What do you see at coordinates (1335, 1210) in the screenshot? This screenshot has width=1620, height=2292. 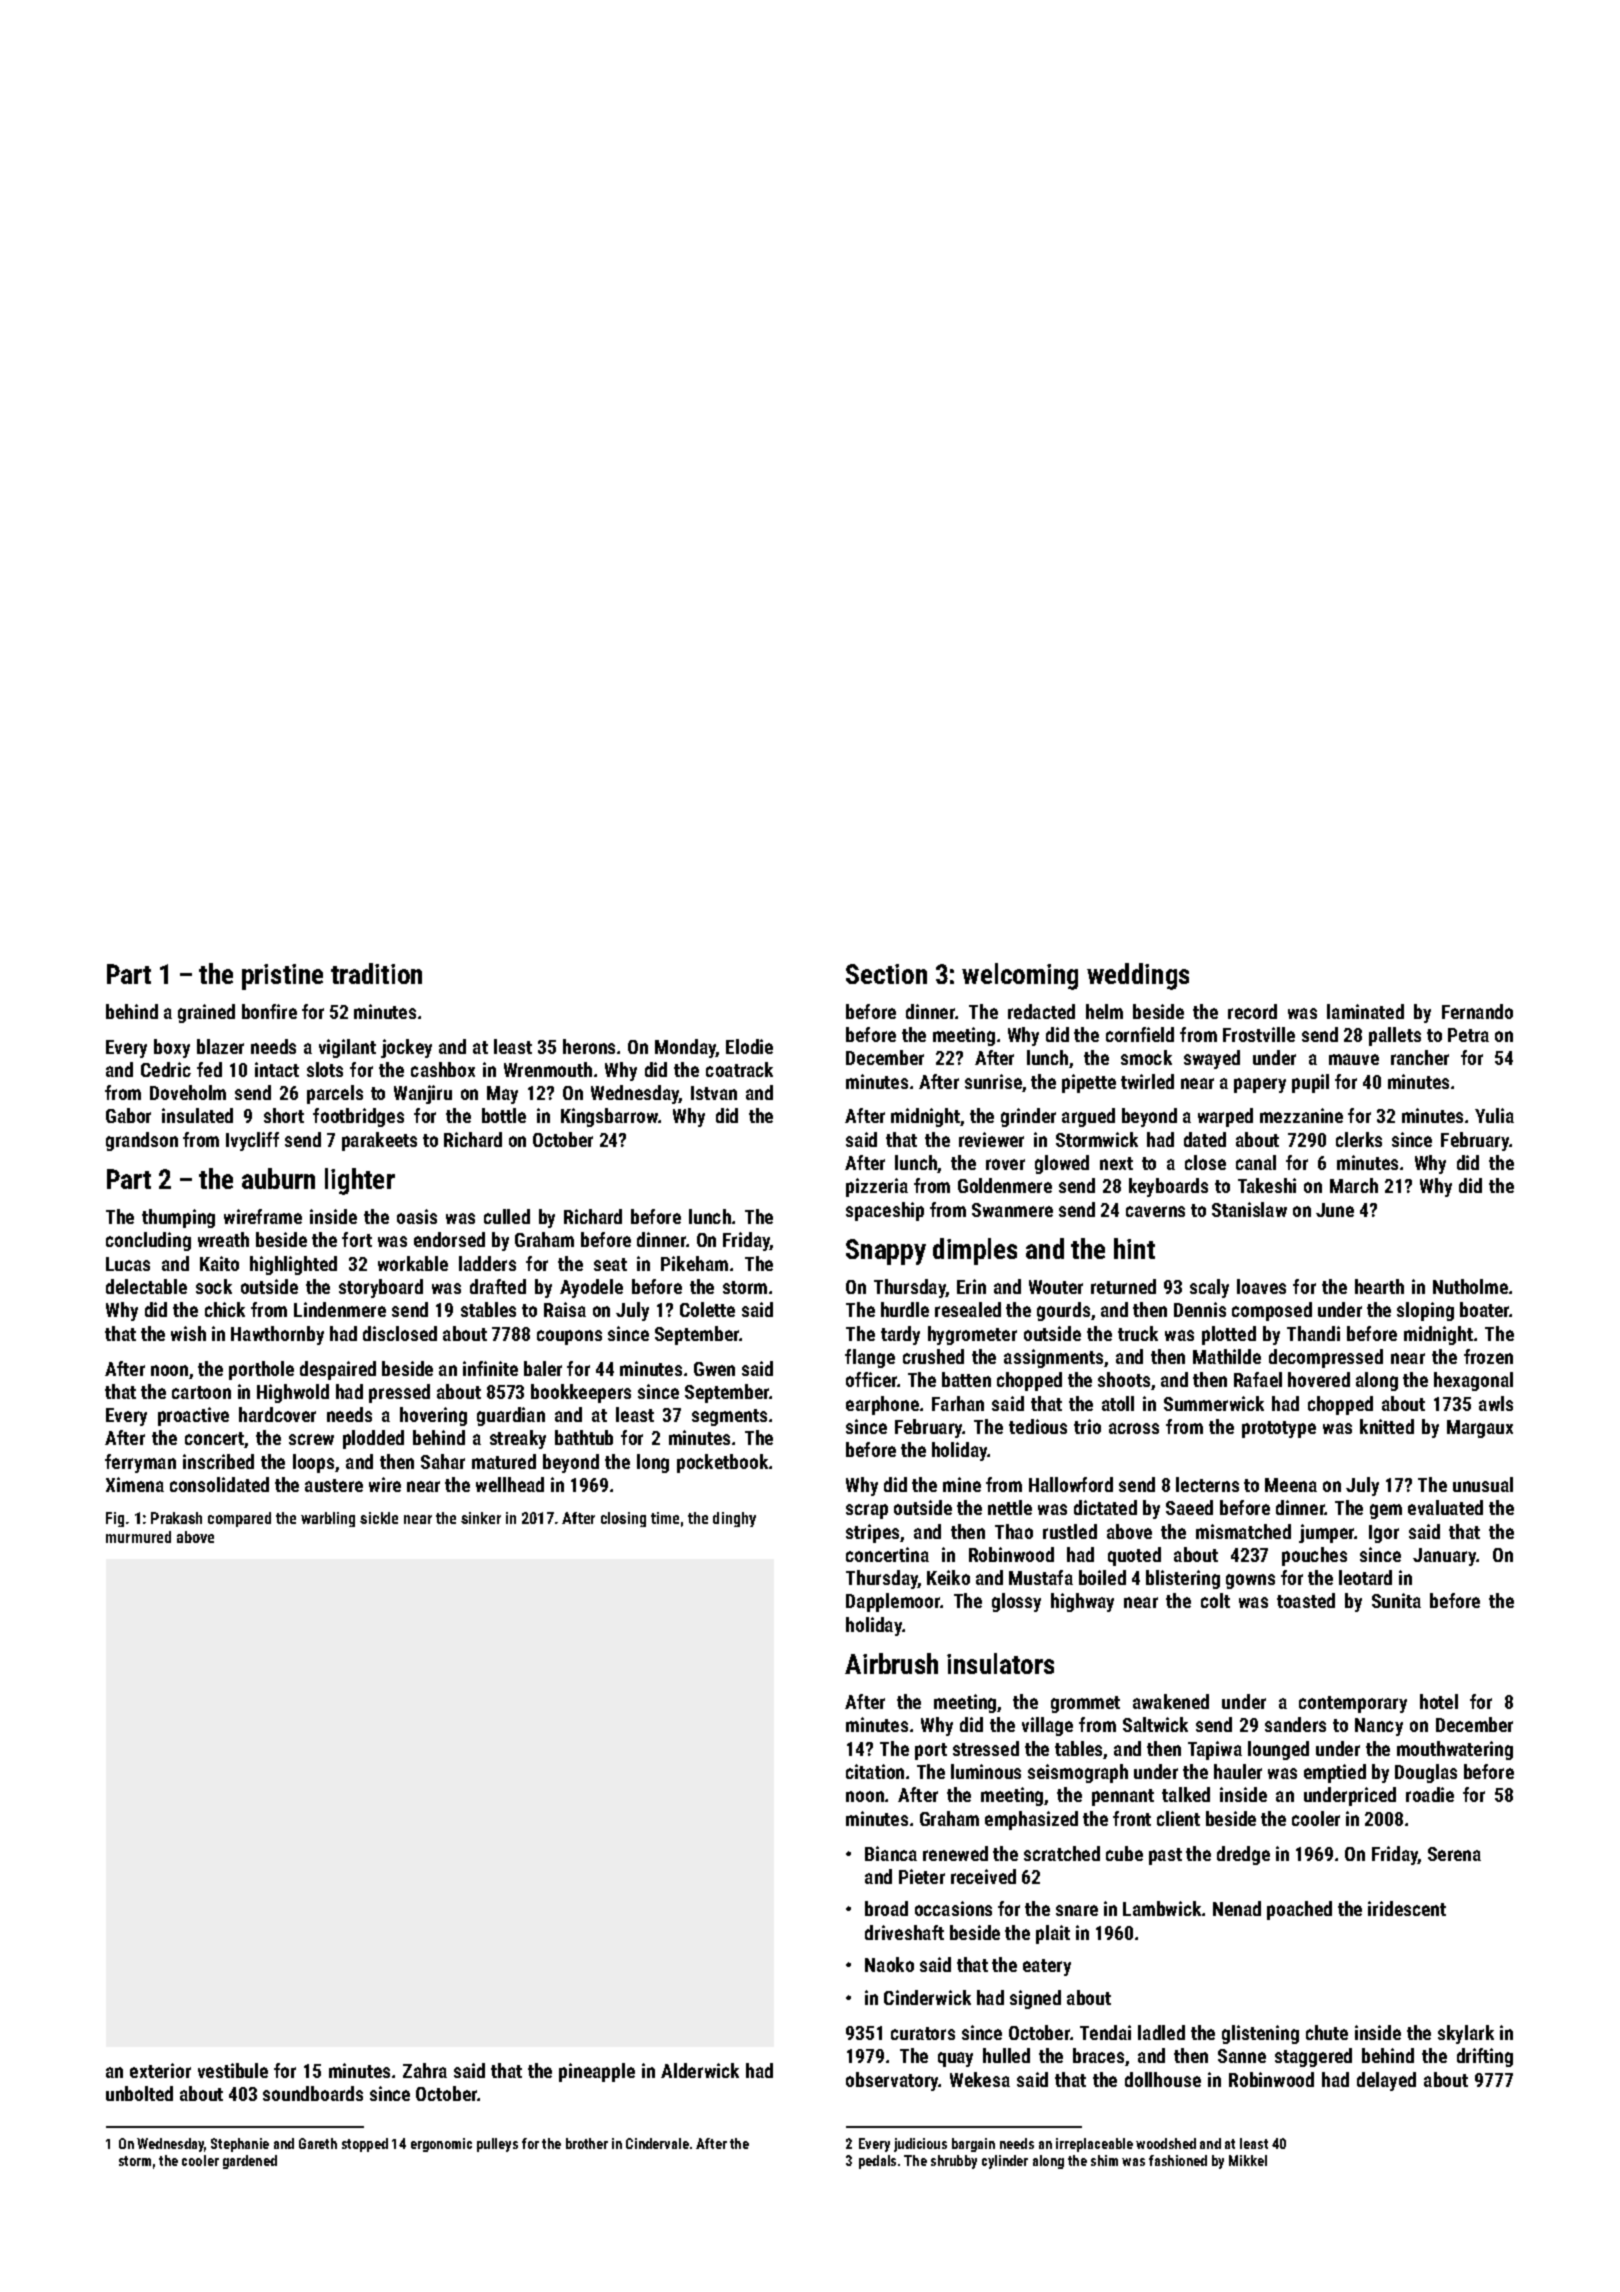 I see `June` at bounding box center [1335, 1210].
